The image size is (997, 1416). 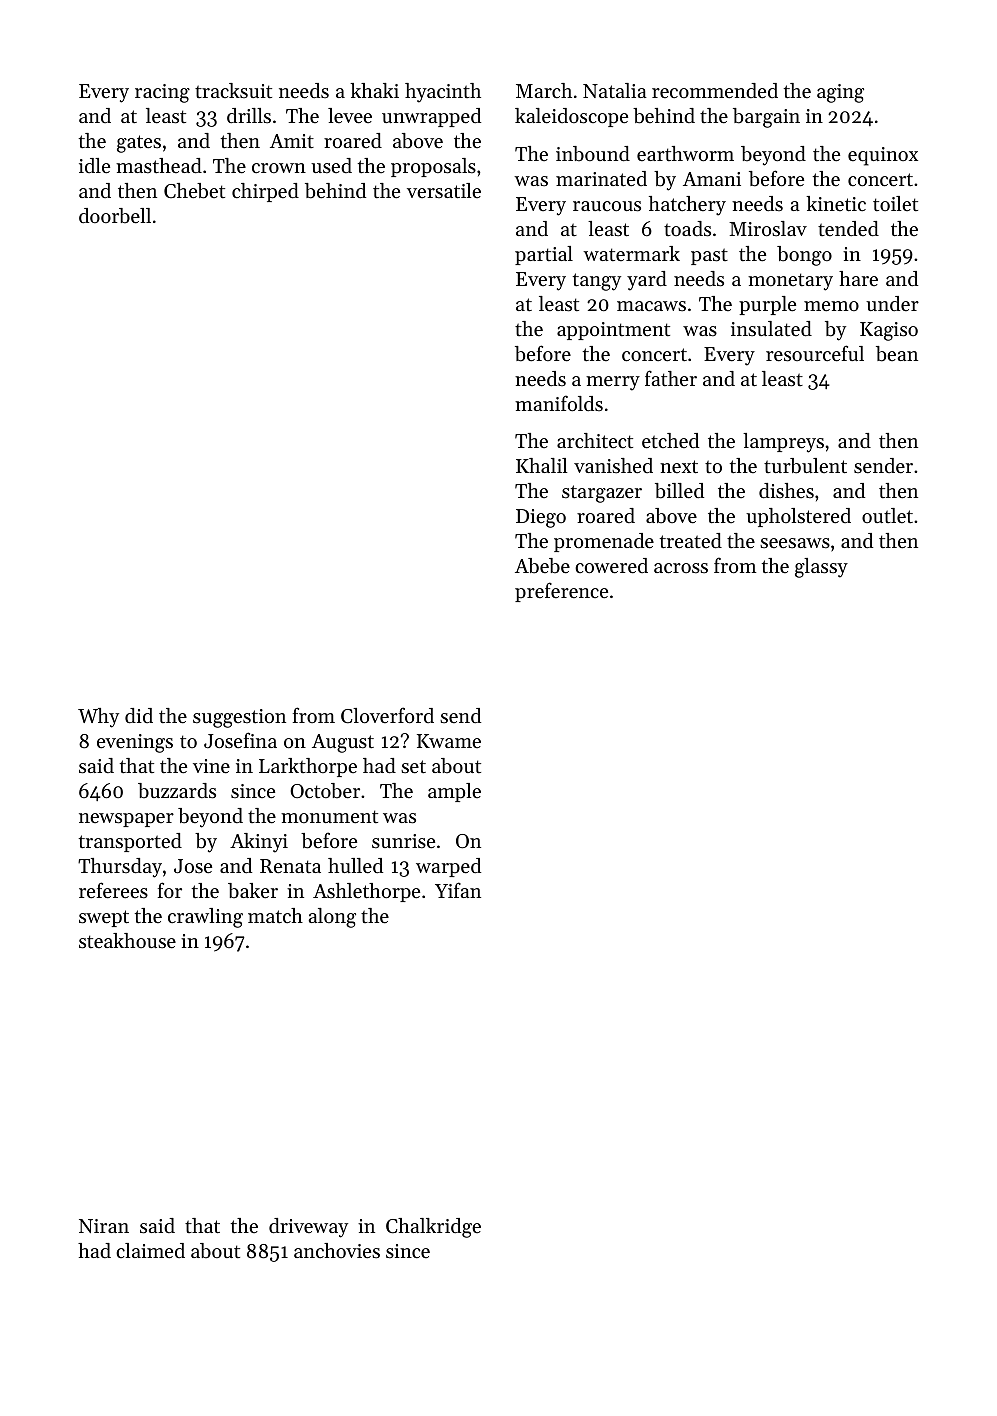 I want to click on buzzards, so click(x=177, y=791).
